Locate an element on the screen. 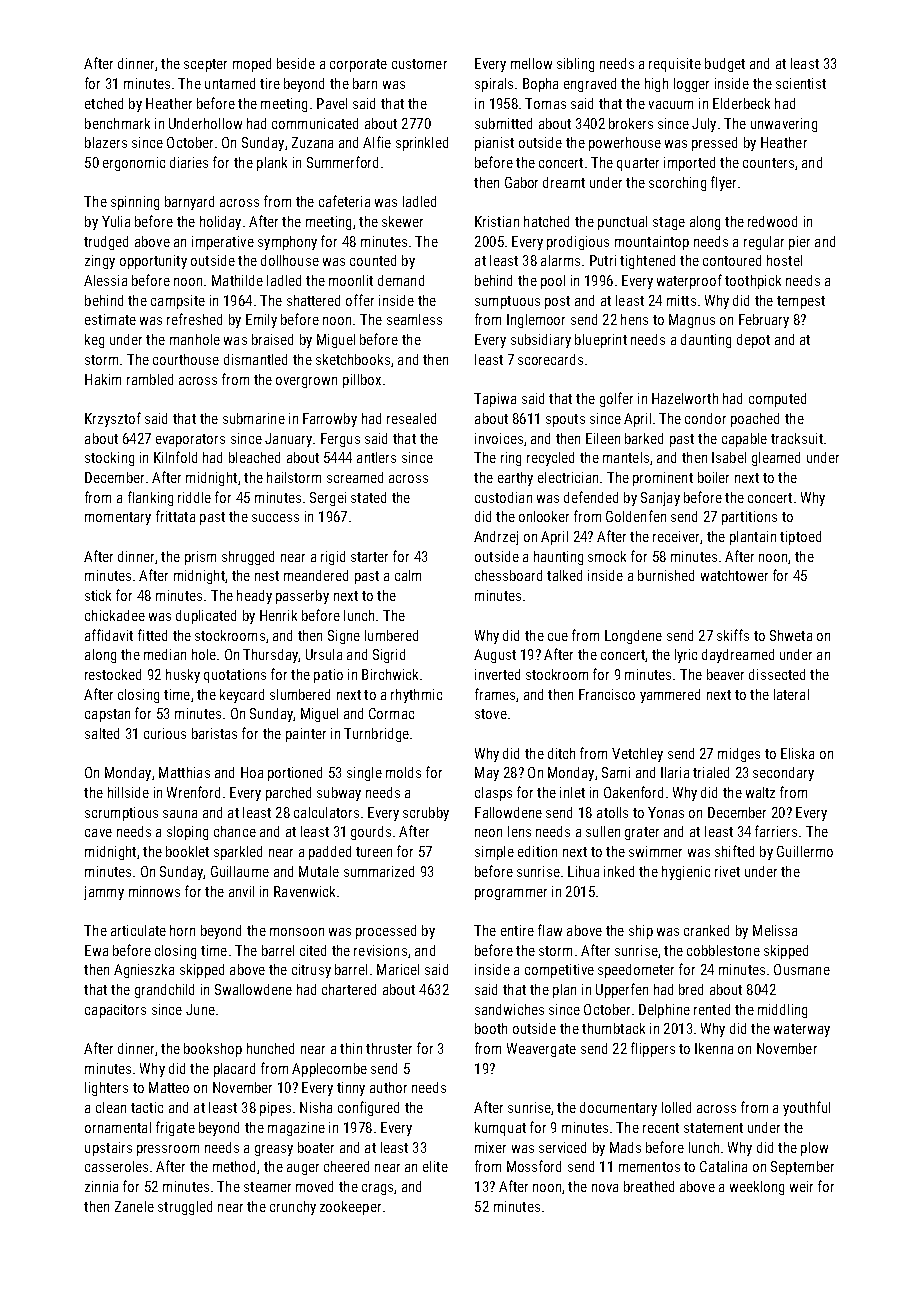 The width and height of the screenshot is (924, 1308). redwood is located at coordinates (772, 221).
